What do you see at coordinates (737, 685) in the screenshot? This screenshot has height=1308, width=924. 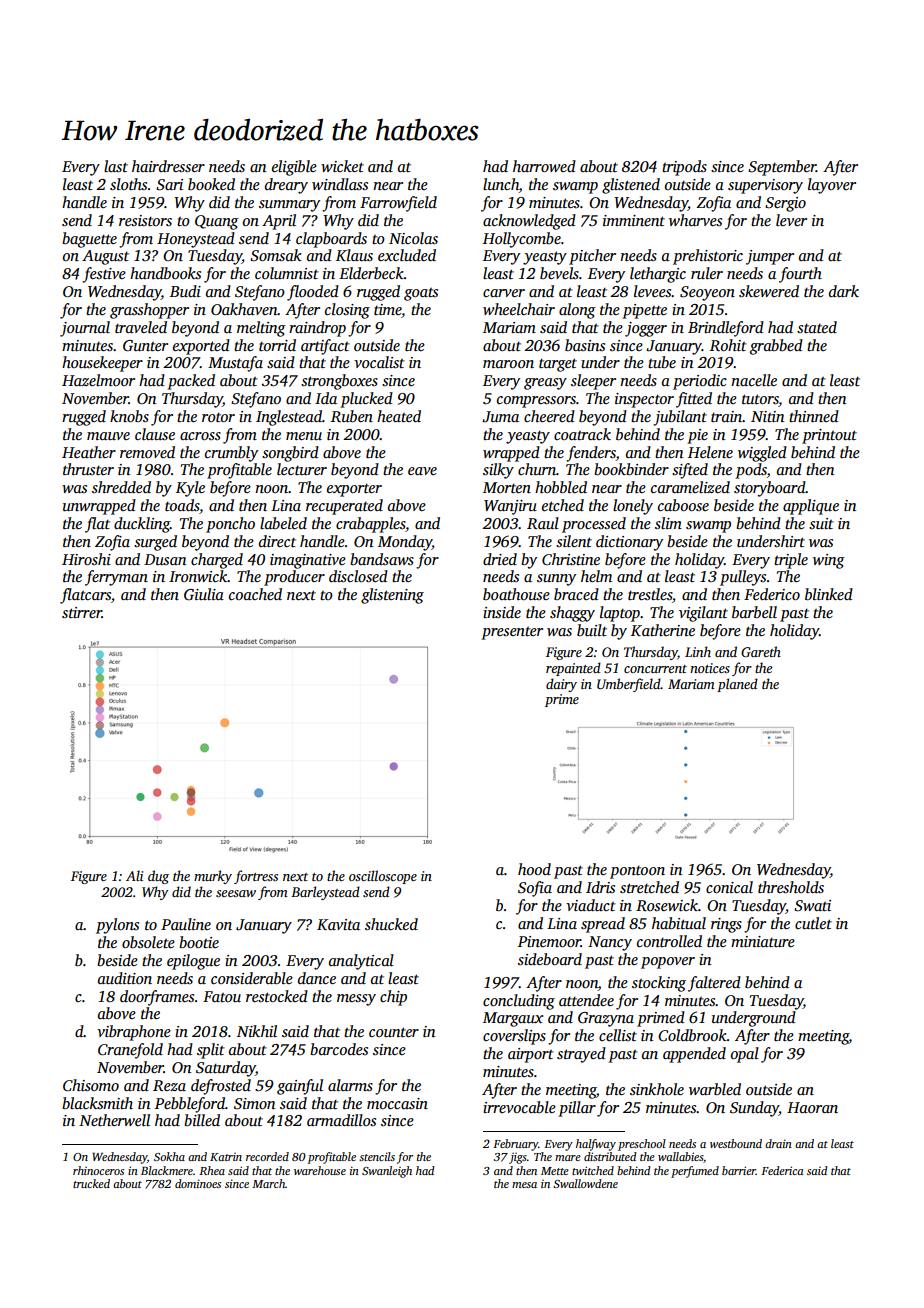 I see `planed` at bounding box center [737, 685].
